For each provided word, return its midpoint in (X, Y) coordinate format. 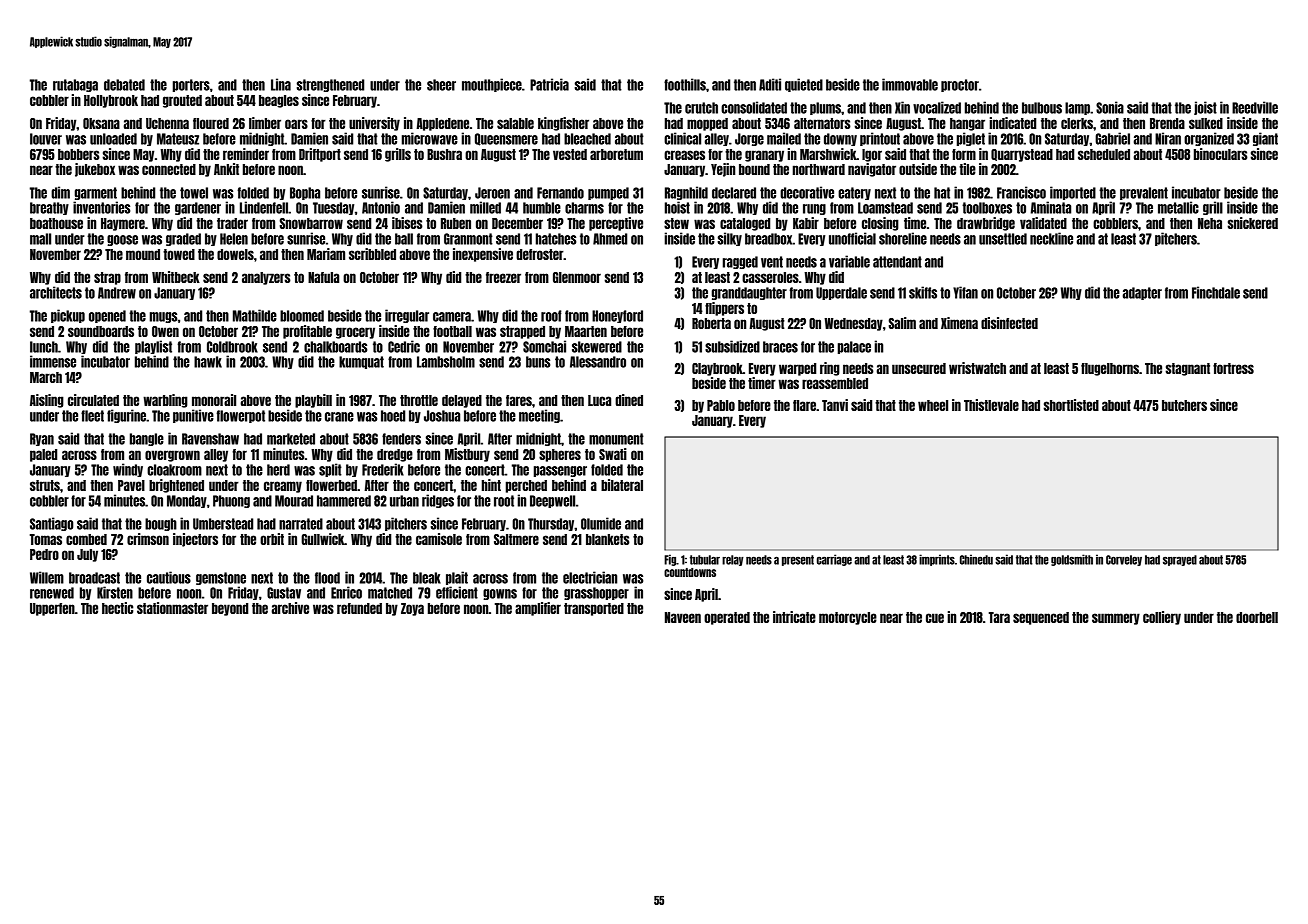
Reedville (1255, 107)
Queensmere (506, 139)
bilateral (622, 485)
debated (124, 85)
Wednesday (853, 324)
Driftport (320, 155)
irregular (407, 316)
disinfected (1009, 323)
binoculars (1221, 154)
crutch (701, 108)
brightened (176, 486)
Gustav (284, 593)
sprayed (1180, 560)
